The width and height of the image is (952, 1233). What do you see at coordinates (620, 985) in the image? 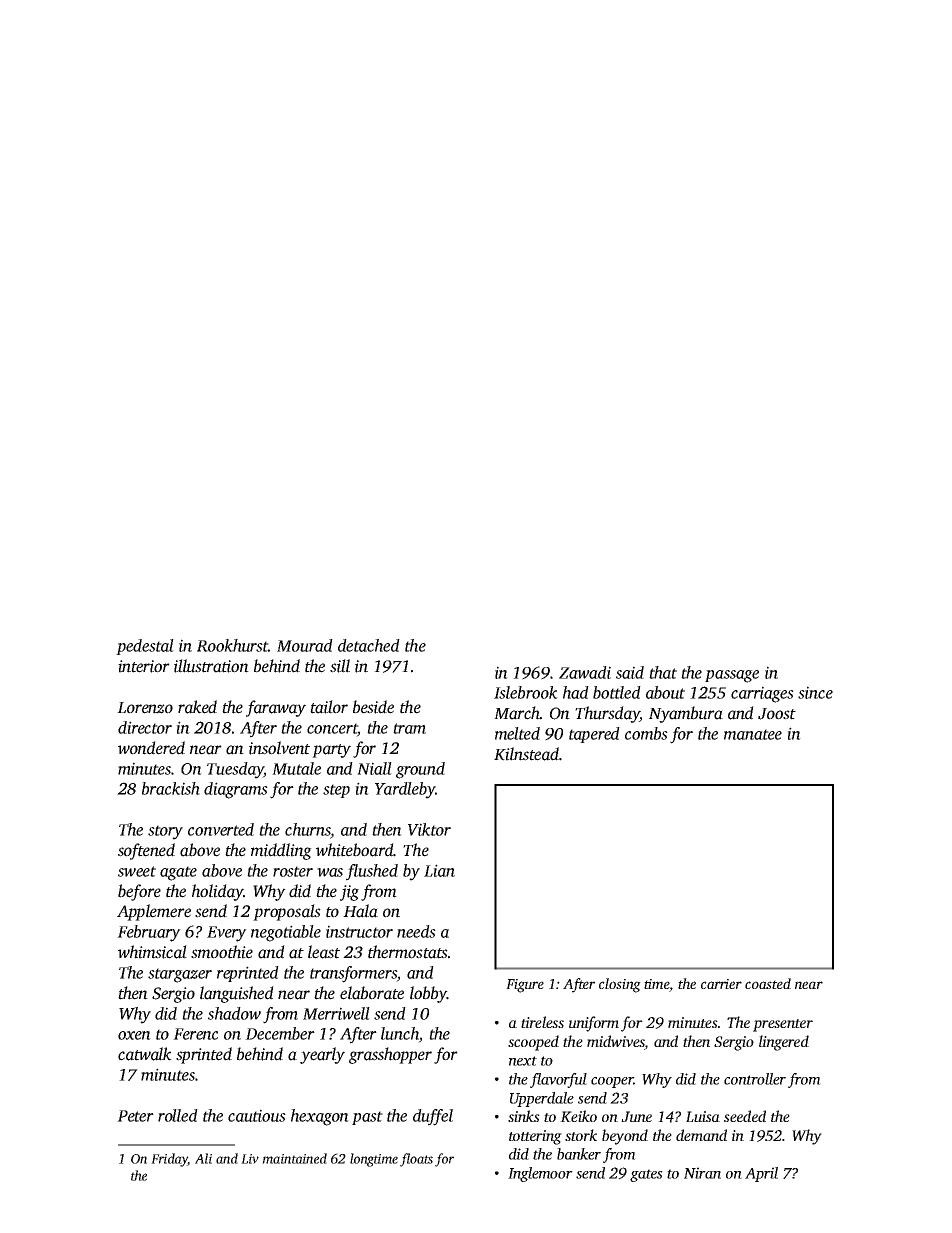
I see `closing` at bounding box center [620, 985].
